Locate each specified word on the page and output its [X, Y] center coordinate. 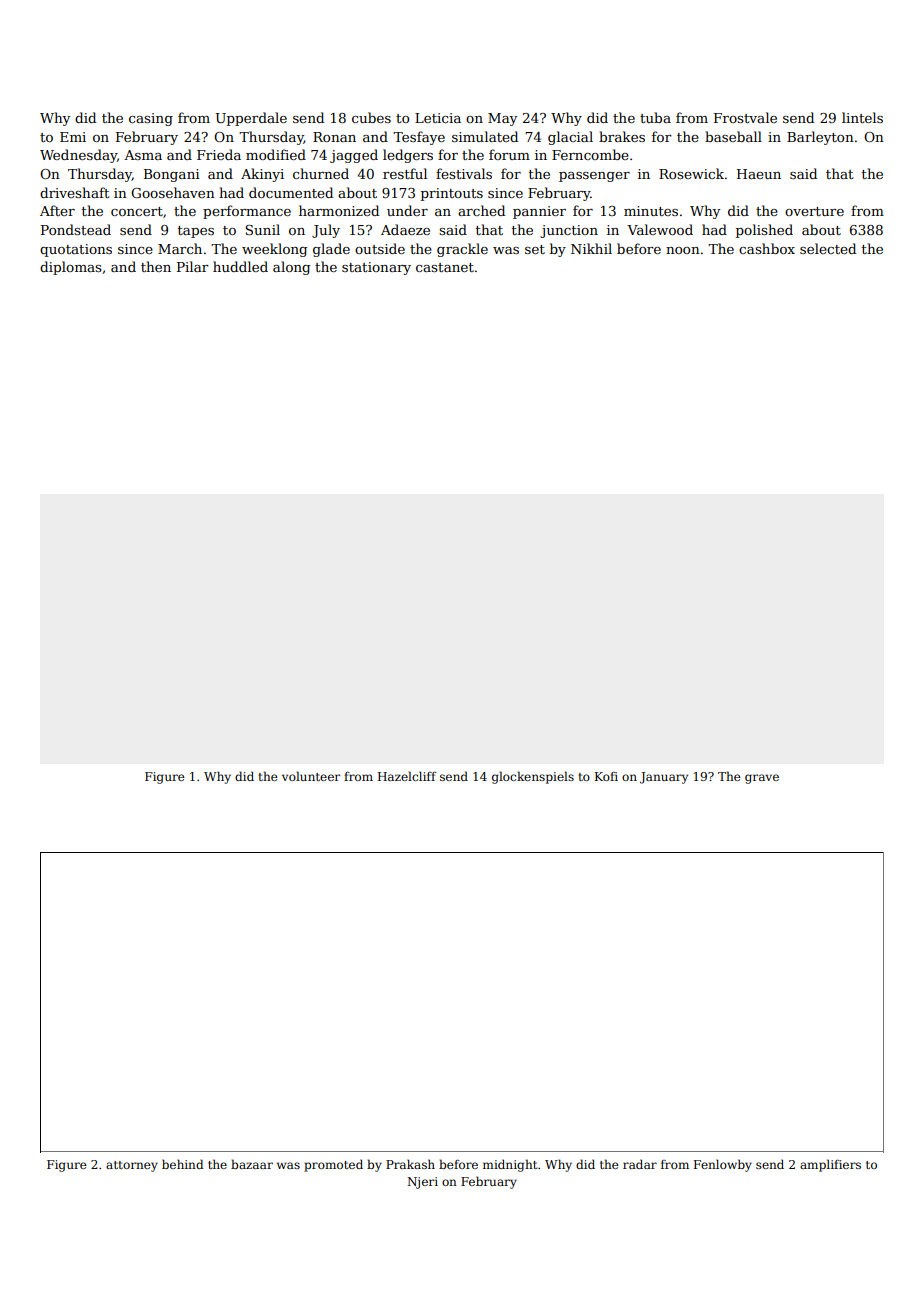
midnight [510, 1165]
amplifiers [830, 1165]
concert [137, 211]
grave [762, 779]
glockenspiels [533, 777]
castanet [445, 267]
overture [814, 211]
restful [405, 173]
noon [683, 250]
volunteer [311, 776]
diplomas [71, 268]
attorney [132, 1166]
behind [182, 1164]
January [664, 778]
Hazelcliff [407, 776]
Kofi [606, 776]
